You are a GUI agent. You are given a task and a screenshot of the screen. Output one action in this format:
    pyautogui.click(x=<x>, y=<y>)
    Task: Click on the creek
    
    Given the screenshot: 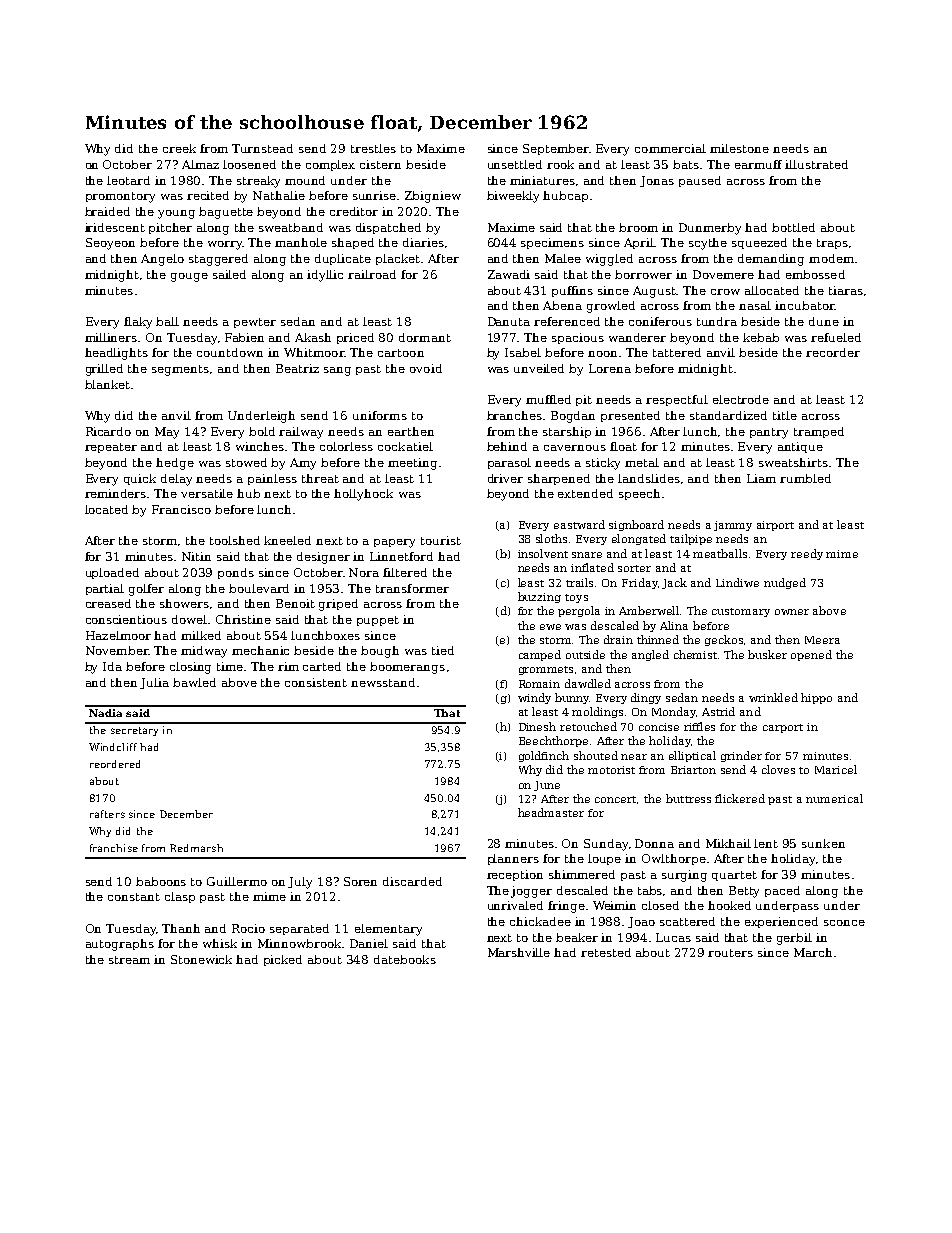 What is the action you would take?
    pyautogui.click(x=179, y=148)
